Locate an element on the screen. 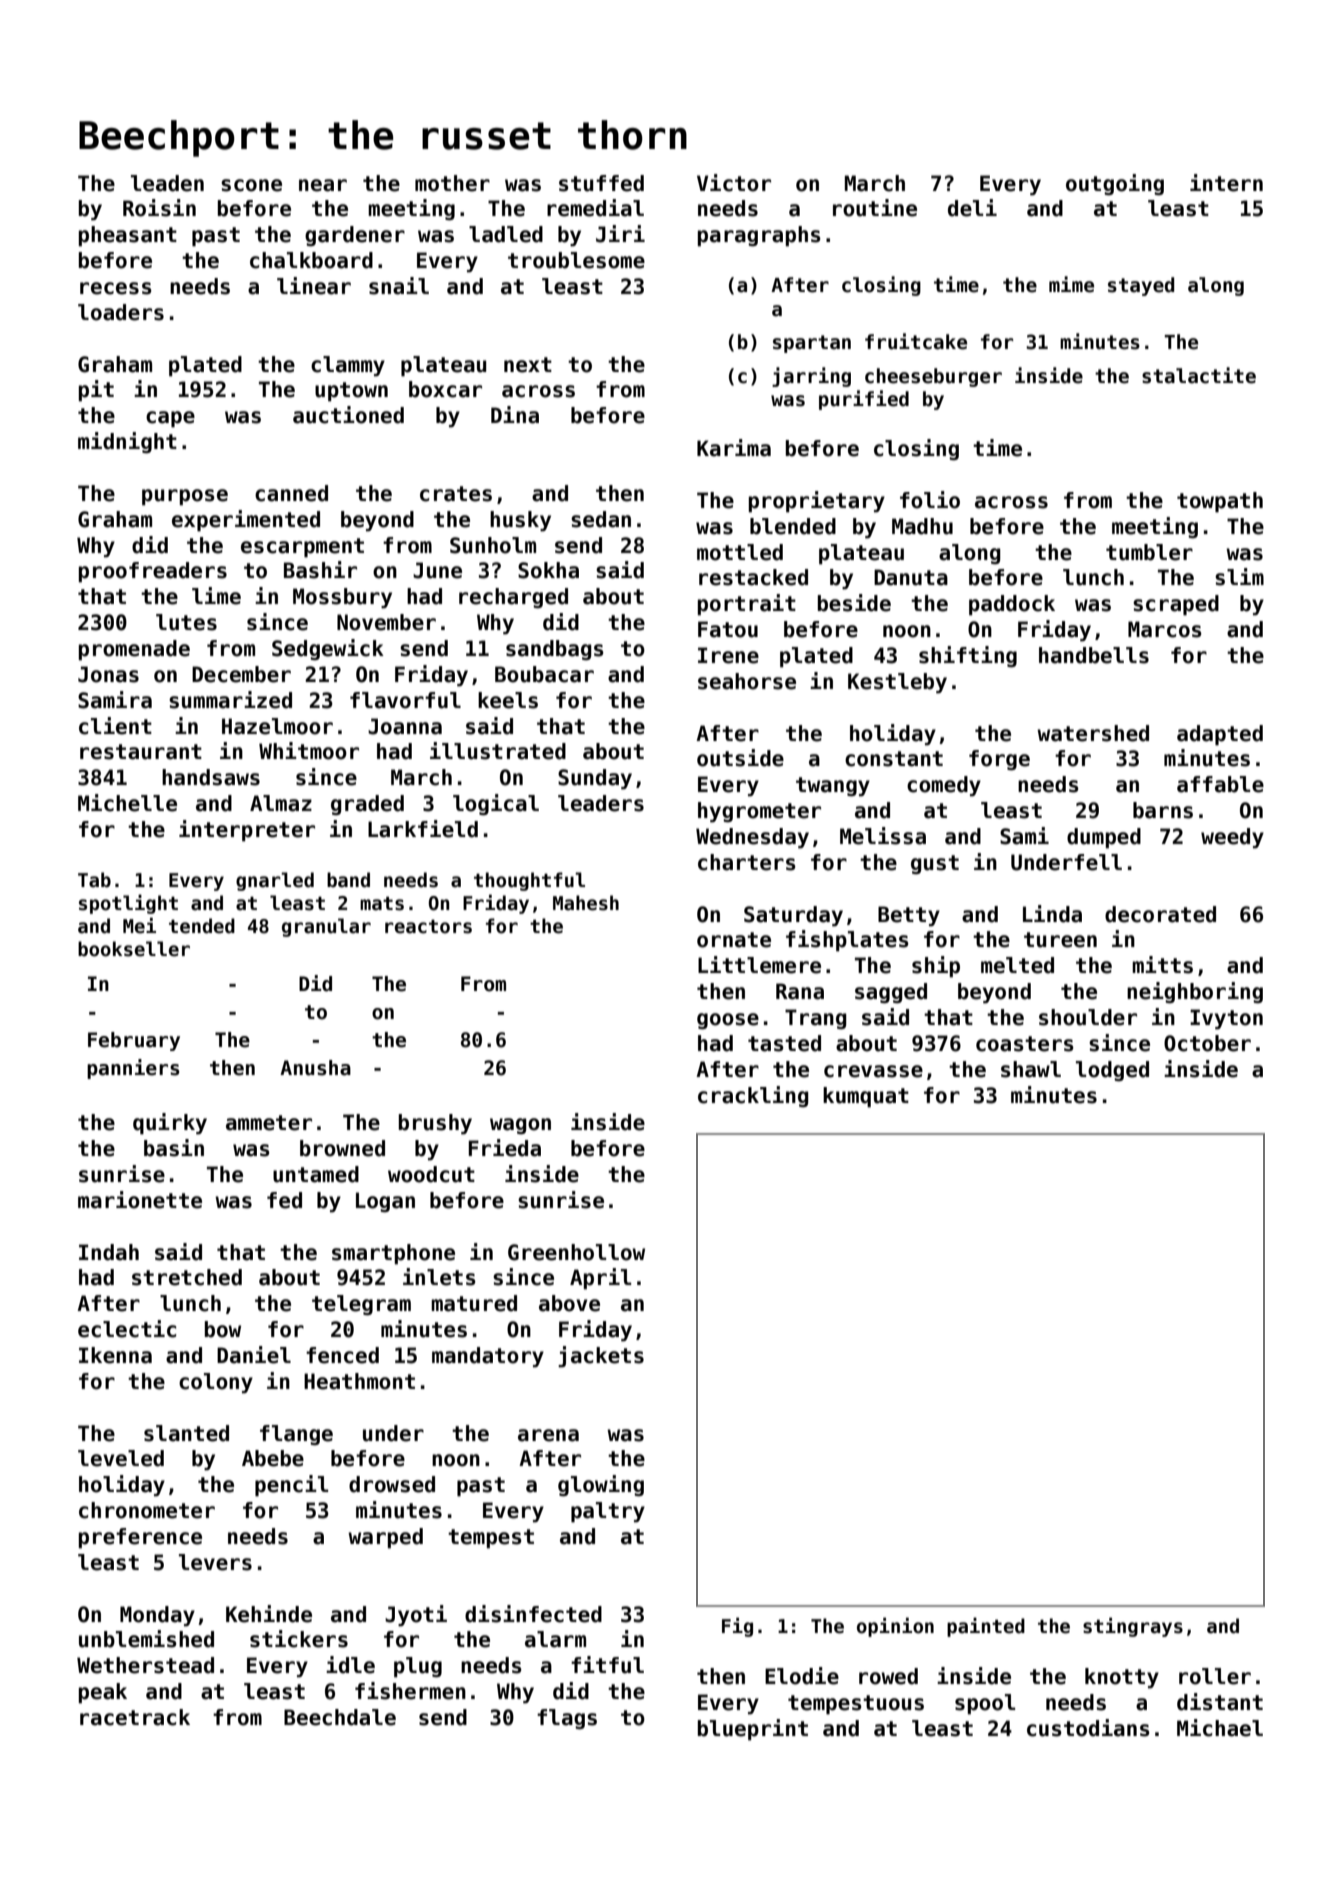 The height and width of the screenshot is (1898, 1342). stuffed is located at coordinates (601, 183).
